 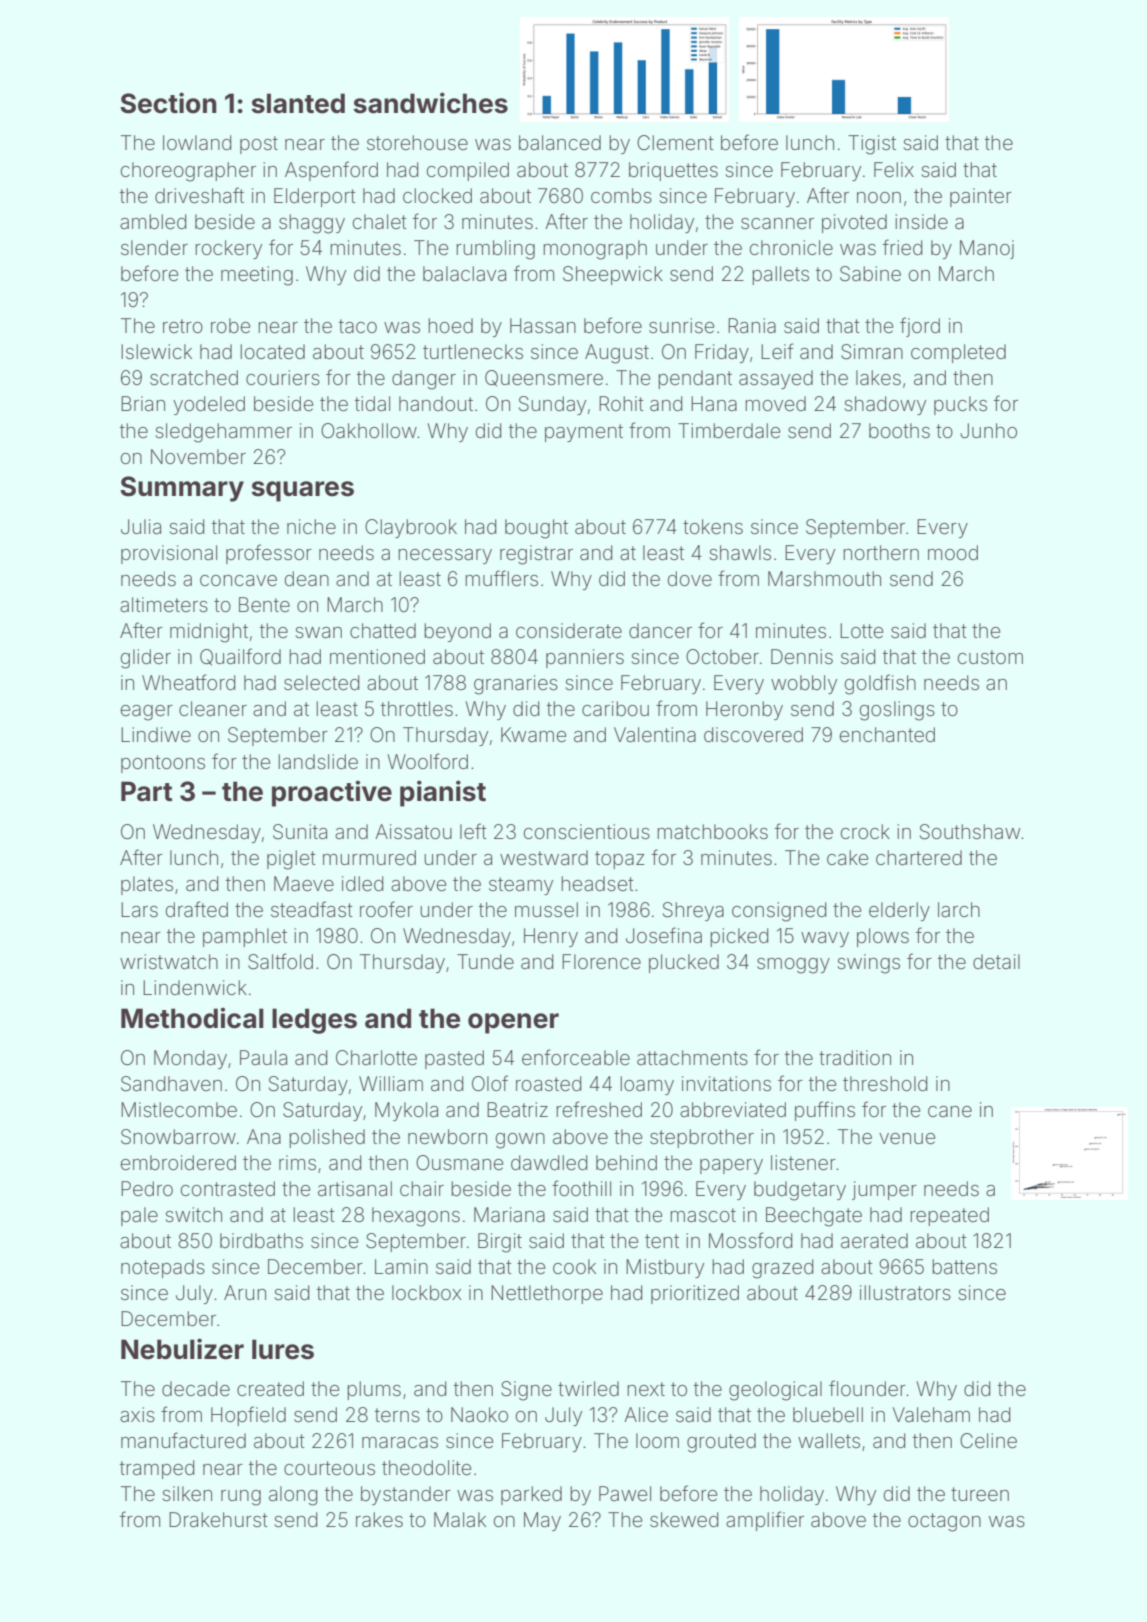 What do you see at coordinates (721, 1443) in the screenshot?
I see `grouted` at bounding box center [721, 1443].
